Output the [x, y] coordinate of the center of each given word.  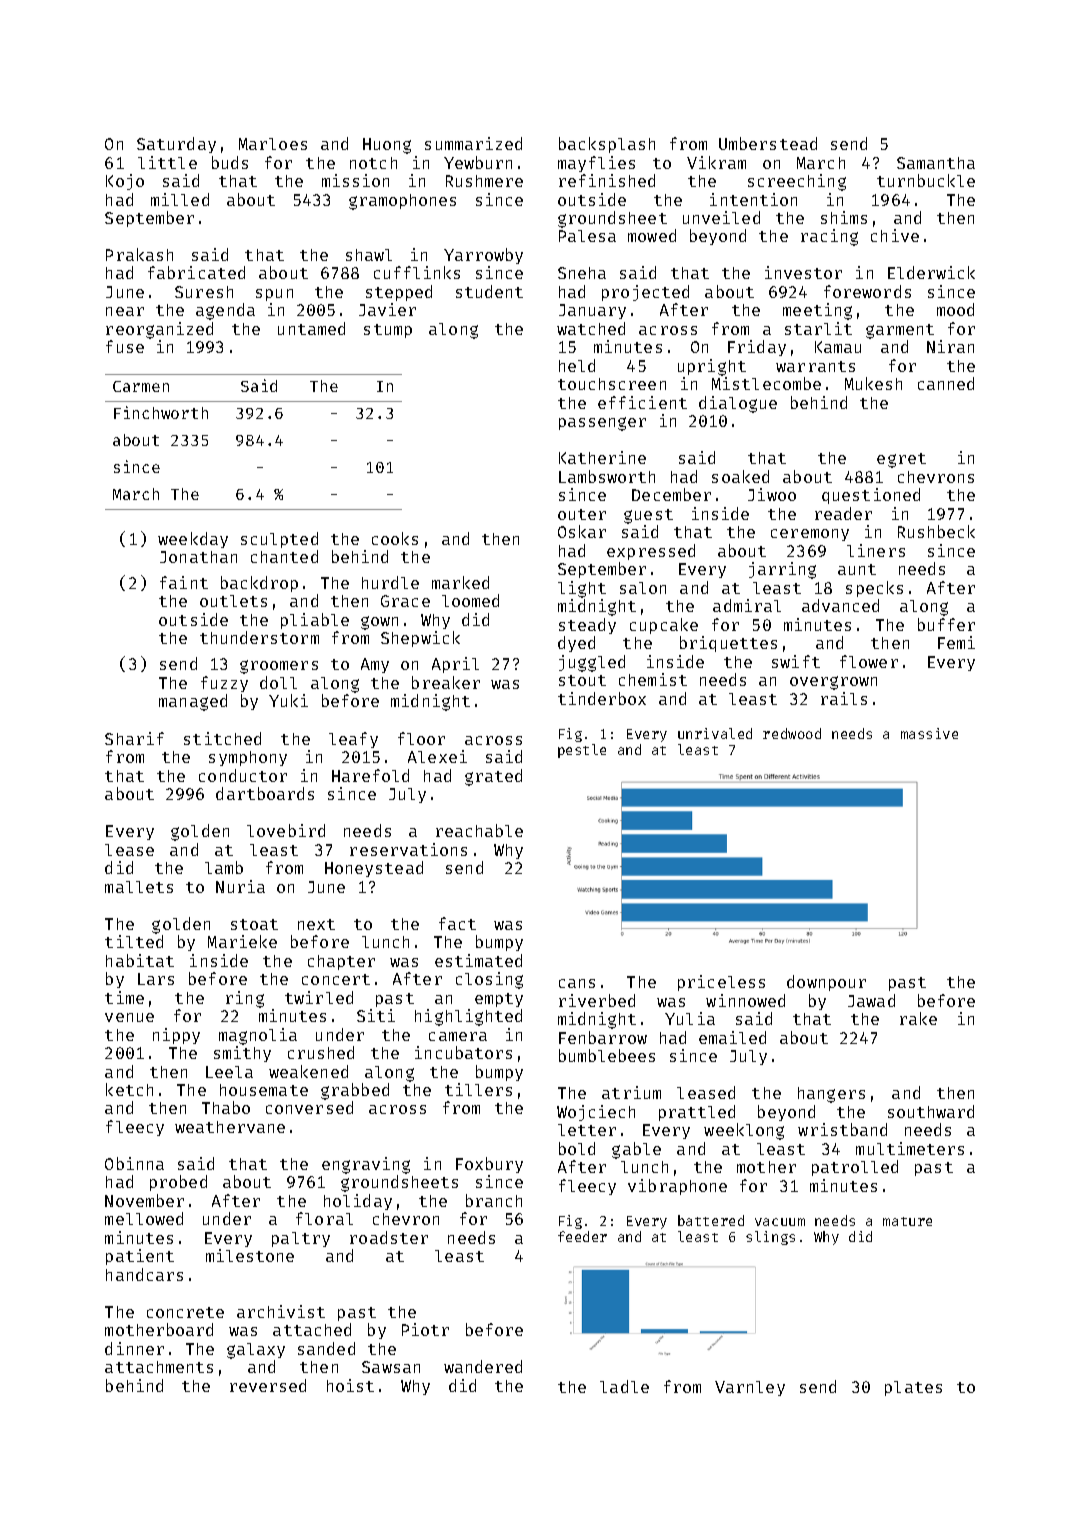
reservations [408, 849]
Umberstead [768, 143]
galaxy [256, 1351]
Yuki [288, 700]
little [167, 162]
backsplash [607, 145]
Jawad [871, 1000]
